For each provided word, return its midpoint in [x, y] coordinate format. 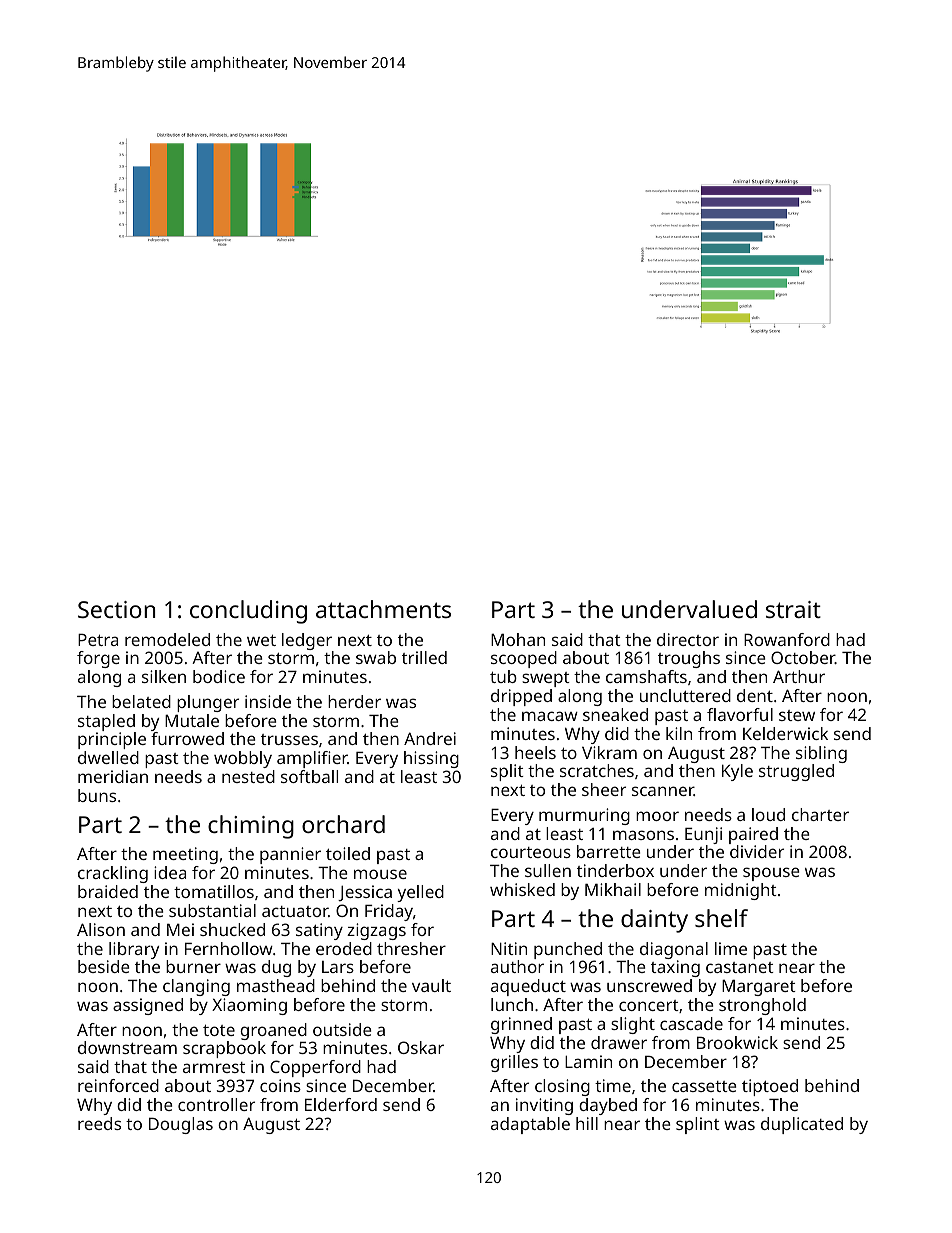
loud [768, 814]
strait [793, 609]
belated [141, 701]
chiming [251, 827]
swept [546, 679]
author [517, 966]
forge [98, 659]
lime [731, 948]
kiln [679, 733]
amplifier [312, 759]
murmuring [584, 816]
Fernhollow [229, 948]
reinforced [118, 1085]
